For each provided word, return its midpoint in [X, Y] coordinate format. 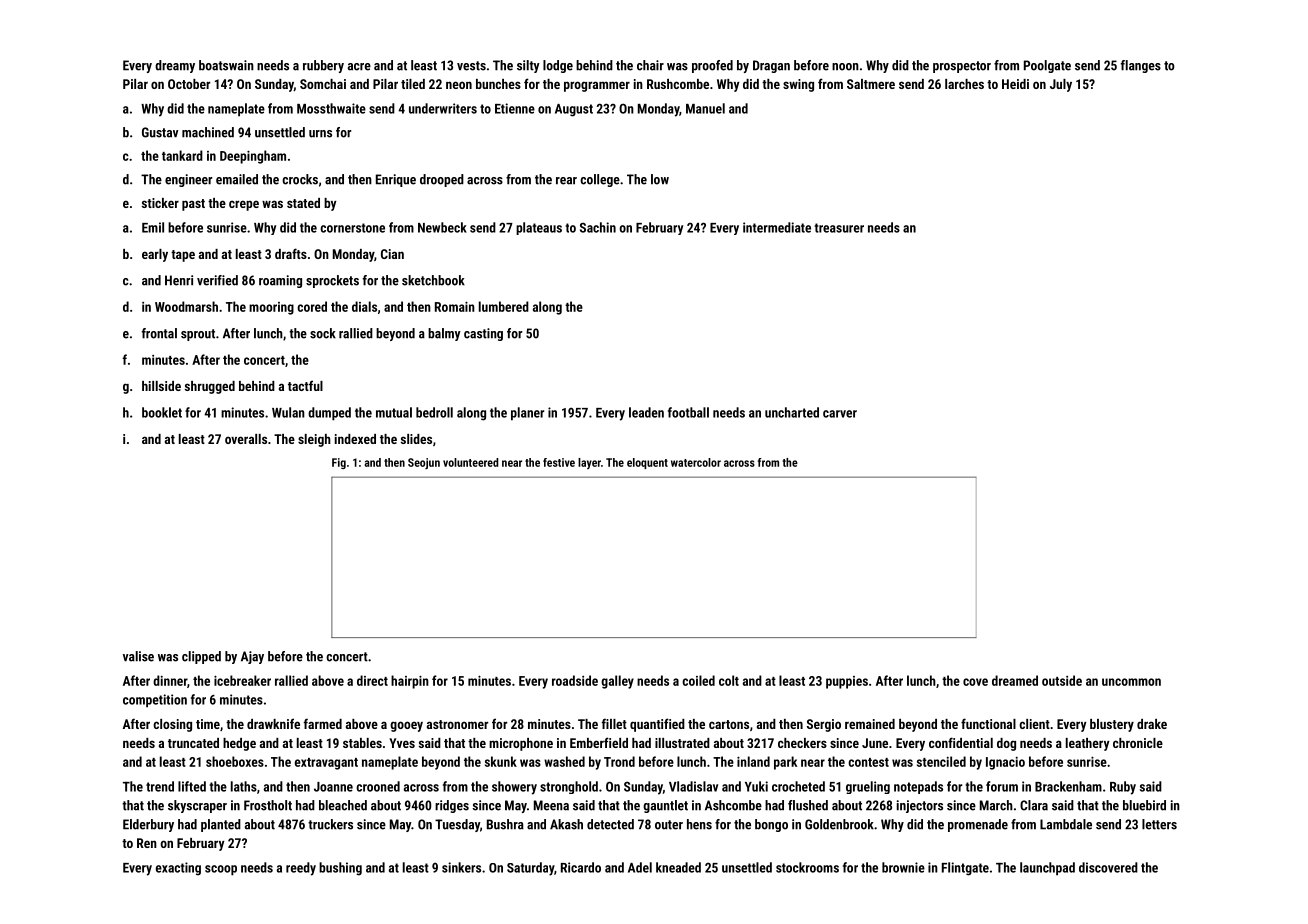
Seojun [424, 463]
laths [244, 786]
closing [172, 725]
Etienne [515, 108]
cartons [729, 724]
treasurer [839, 228]
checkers [802, 743]
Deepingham [253, 157]
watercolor [696, 462]
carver [840, 414]
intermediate [777, 227]
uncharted [792, 412]
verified [217, 280]
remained [870, 724]
